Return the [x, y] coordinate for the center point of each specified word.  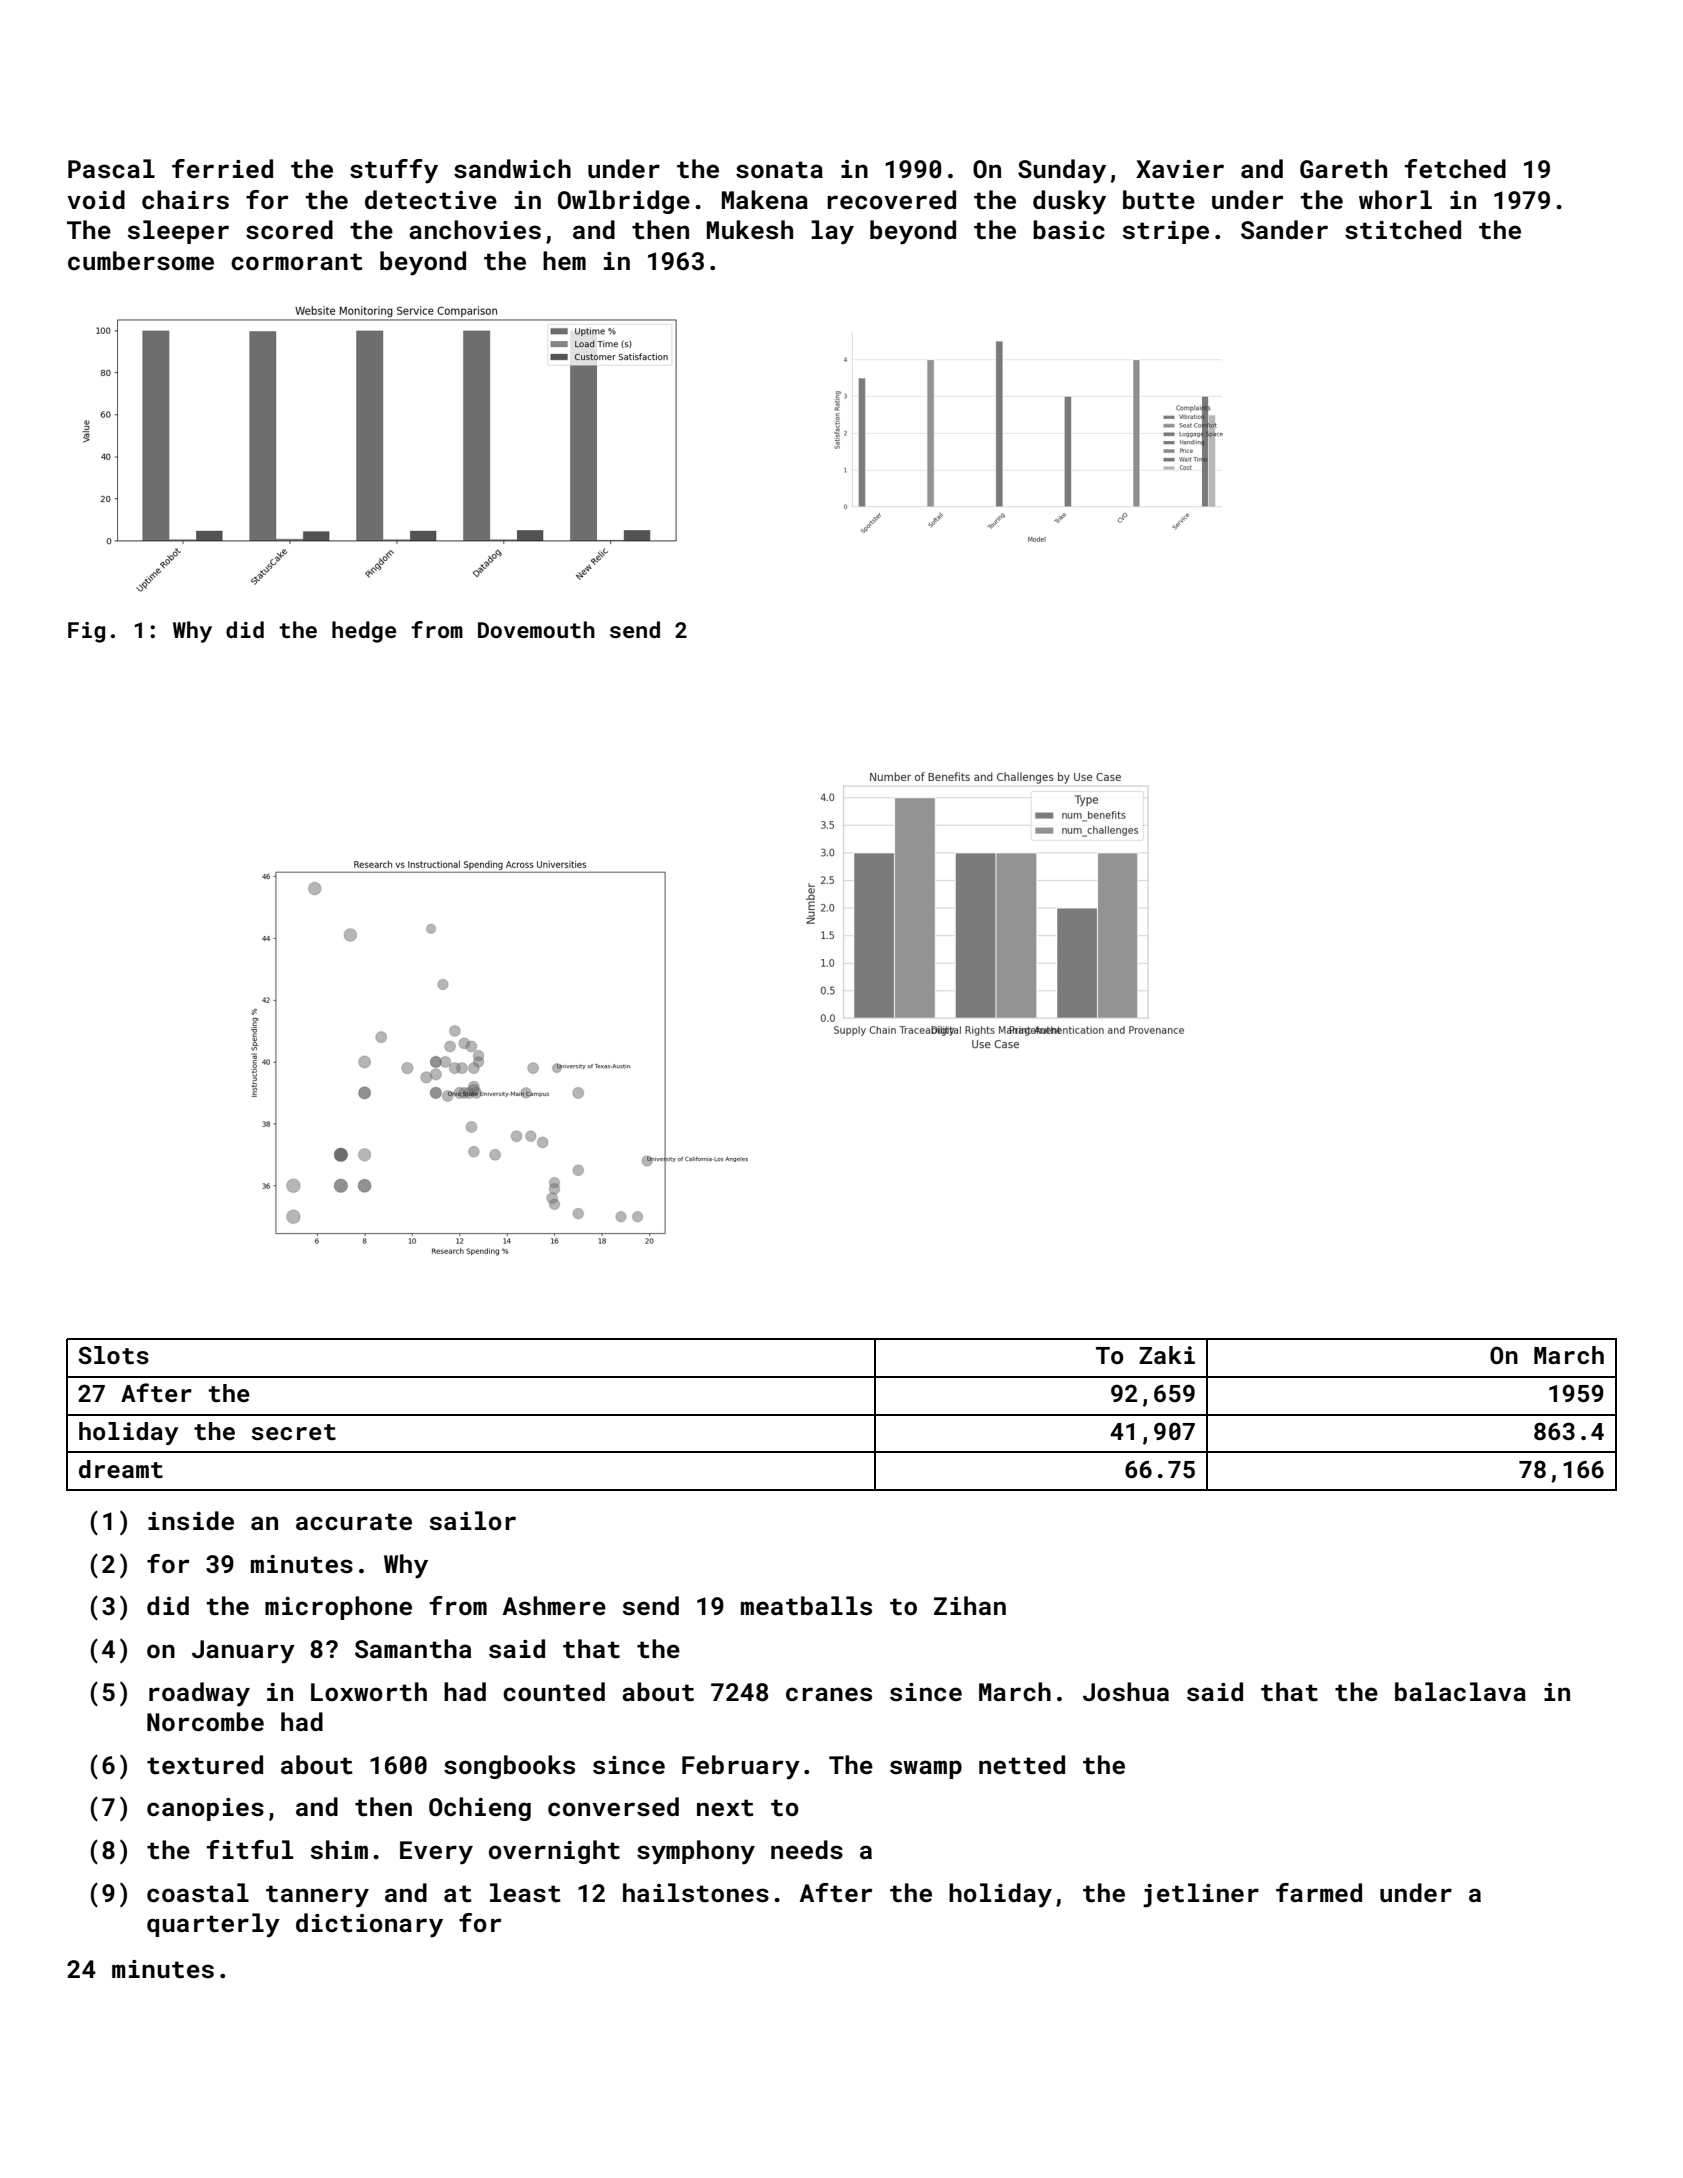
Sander [1284, 229]
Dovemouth [536, 629]
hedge [364, 632]
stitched [1403, 230]
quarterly [213, 1925]
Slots [113, 1355]
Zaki [1167, 1355]
